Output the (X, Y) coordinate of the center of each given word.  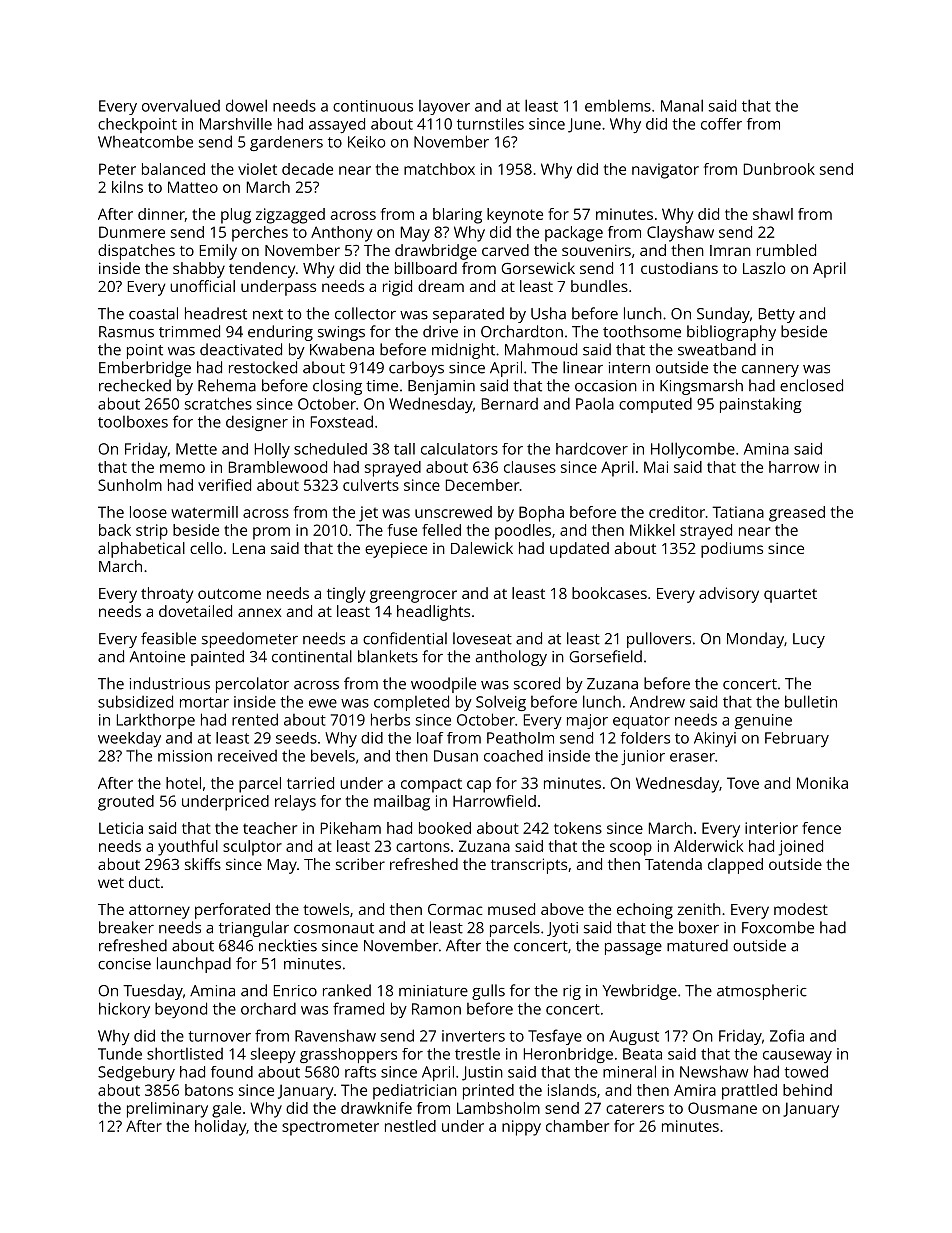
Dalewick (482, 548)
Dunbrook (779, 169)
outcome (229, 594)
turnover (219, 1036)
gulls (488, 992)
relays (295, 803)
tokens (578, 828)
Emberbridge (145, 369)
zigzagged (290, 216)
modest (801, 909)
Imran (730, 250)
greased (797, 514)
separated (468, 315)
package (574, 234)
